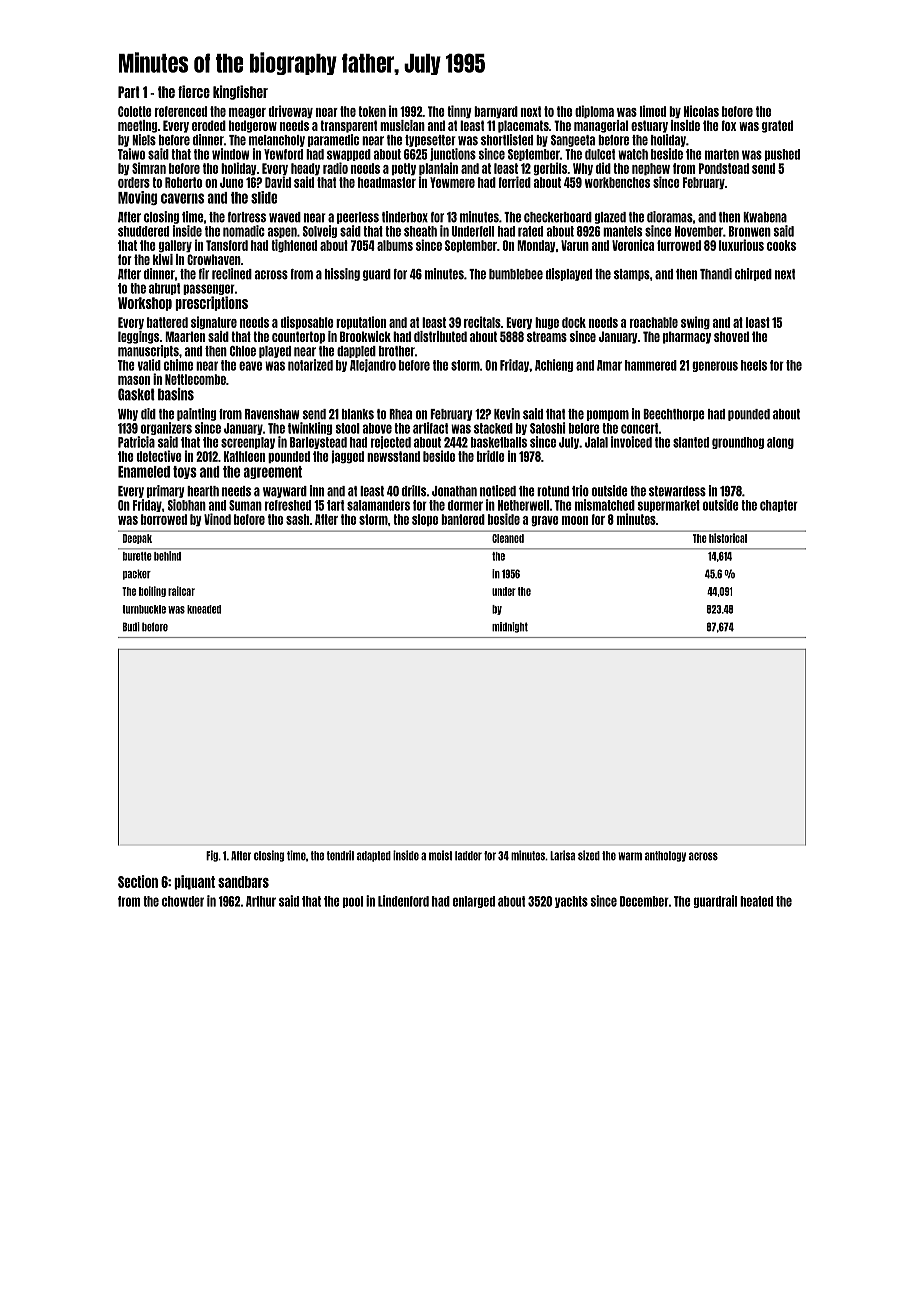 The width and height of the document is (924, 1308). What do you see at coordinates (653, 111) in the document?
I see `limed` at bounding box center [653, 111].
